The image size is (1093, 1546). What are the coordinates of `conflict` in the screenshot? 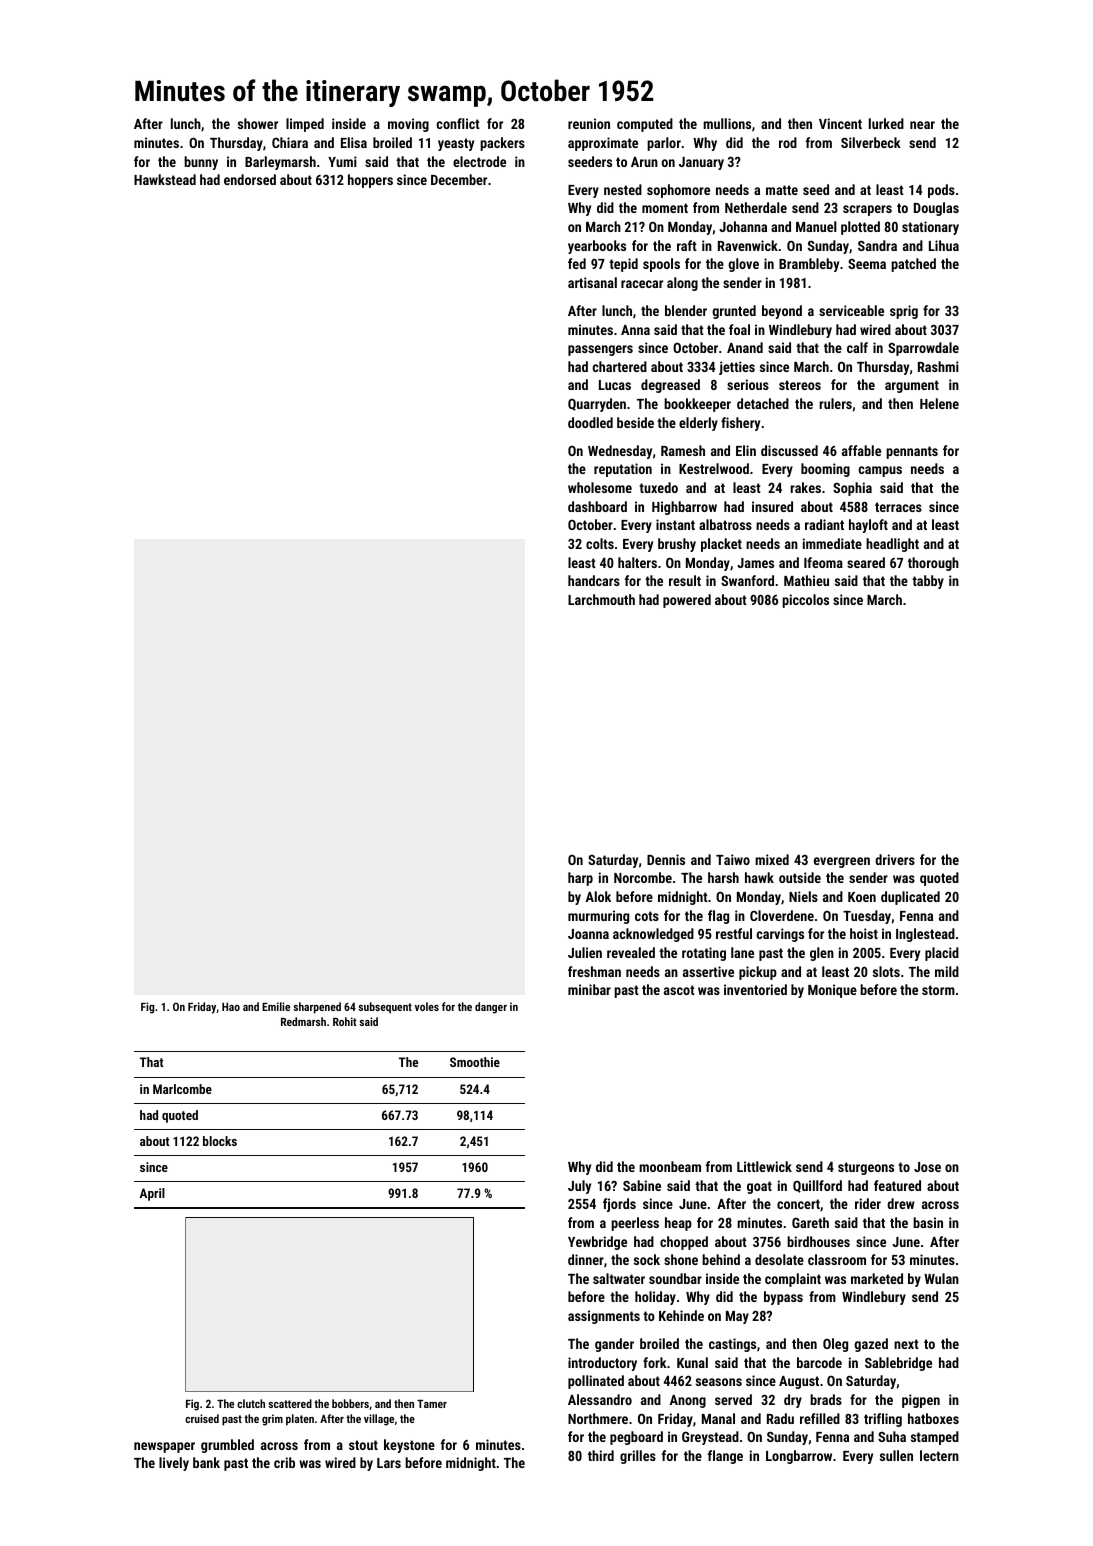 It's located at (458, 123).
